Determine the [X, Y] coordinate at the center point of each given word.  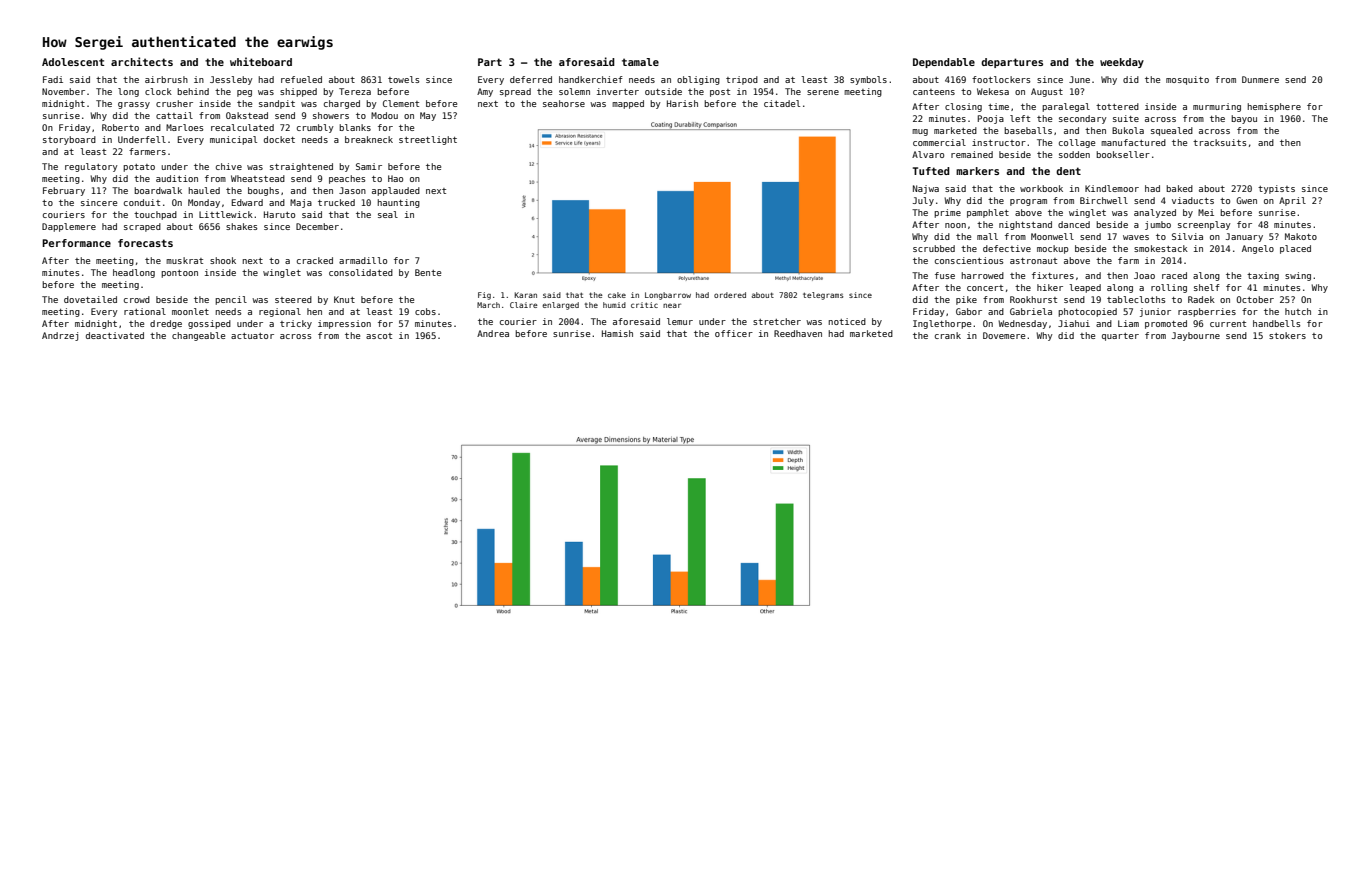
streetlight [428, 140]
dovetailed [90, 299]
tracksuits [1219, 142]
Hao [395, 178]
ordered [730, 295]
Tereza [355, 91]
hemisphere [1274, 107]
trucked [336, 202]
